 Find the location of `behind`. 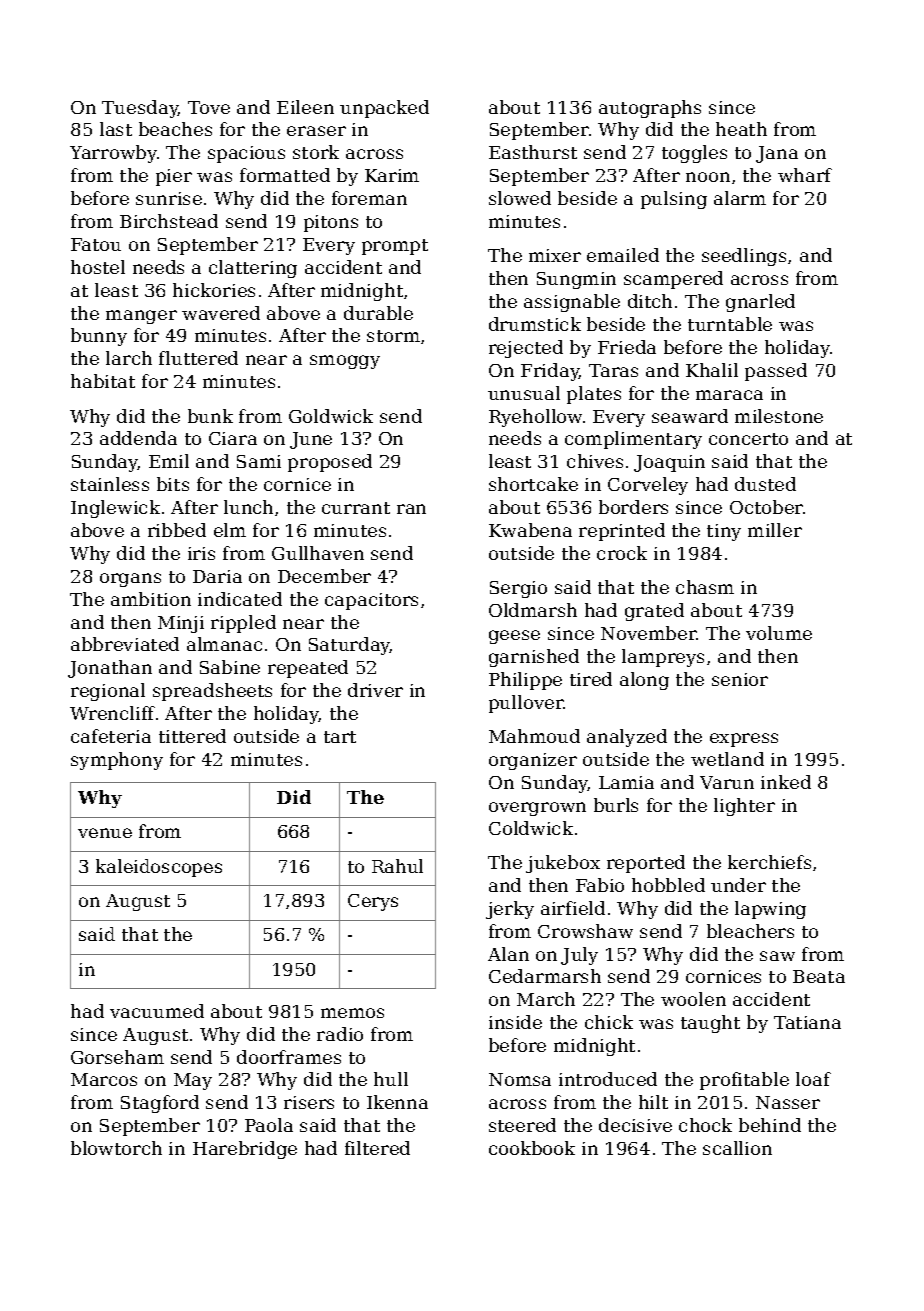

behind is located at coordinates (770, 1125).
